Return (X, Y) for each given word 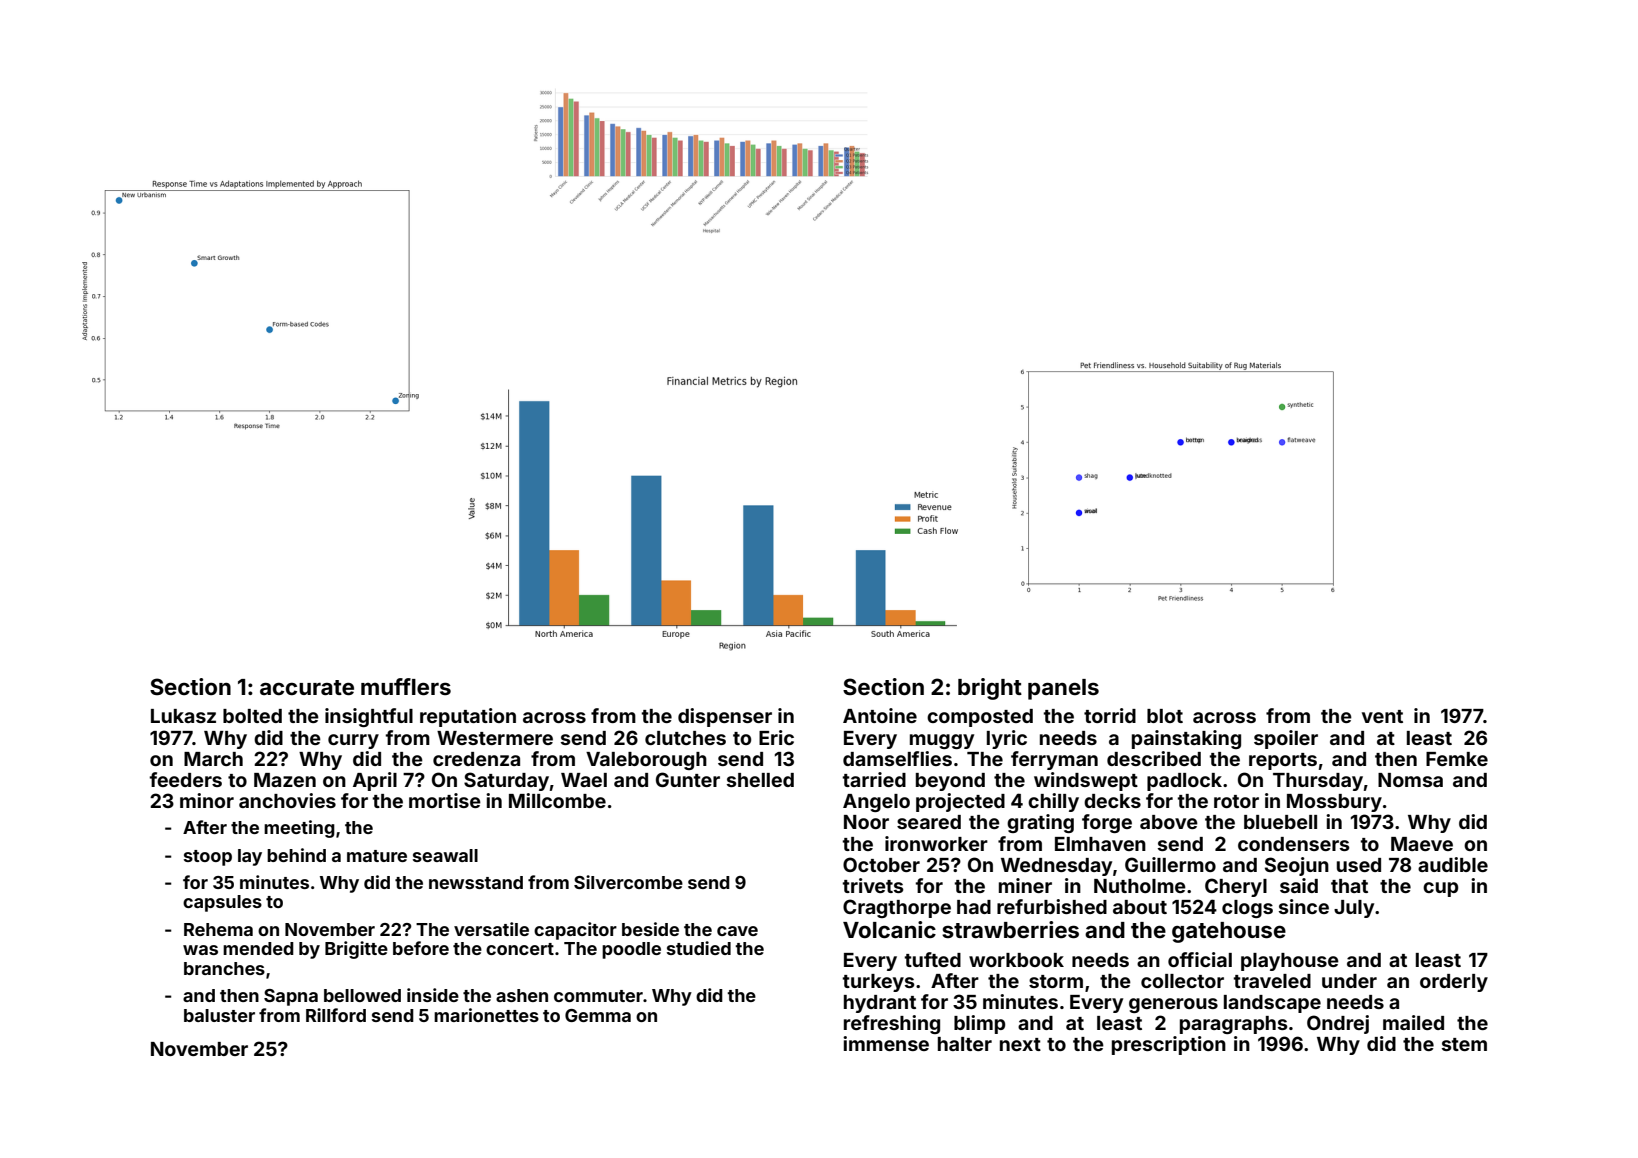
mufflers (406, 686)
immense (886, 1043)
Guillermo (1170, 864)
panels (1063, 689)
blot (1165, 716)
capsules (222, 903)
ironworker (936, 843)
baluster (219, 1015)
